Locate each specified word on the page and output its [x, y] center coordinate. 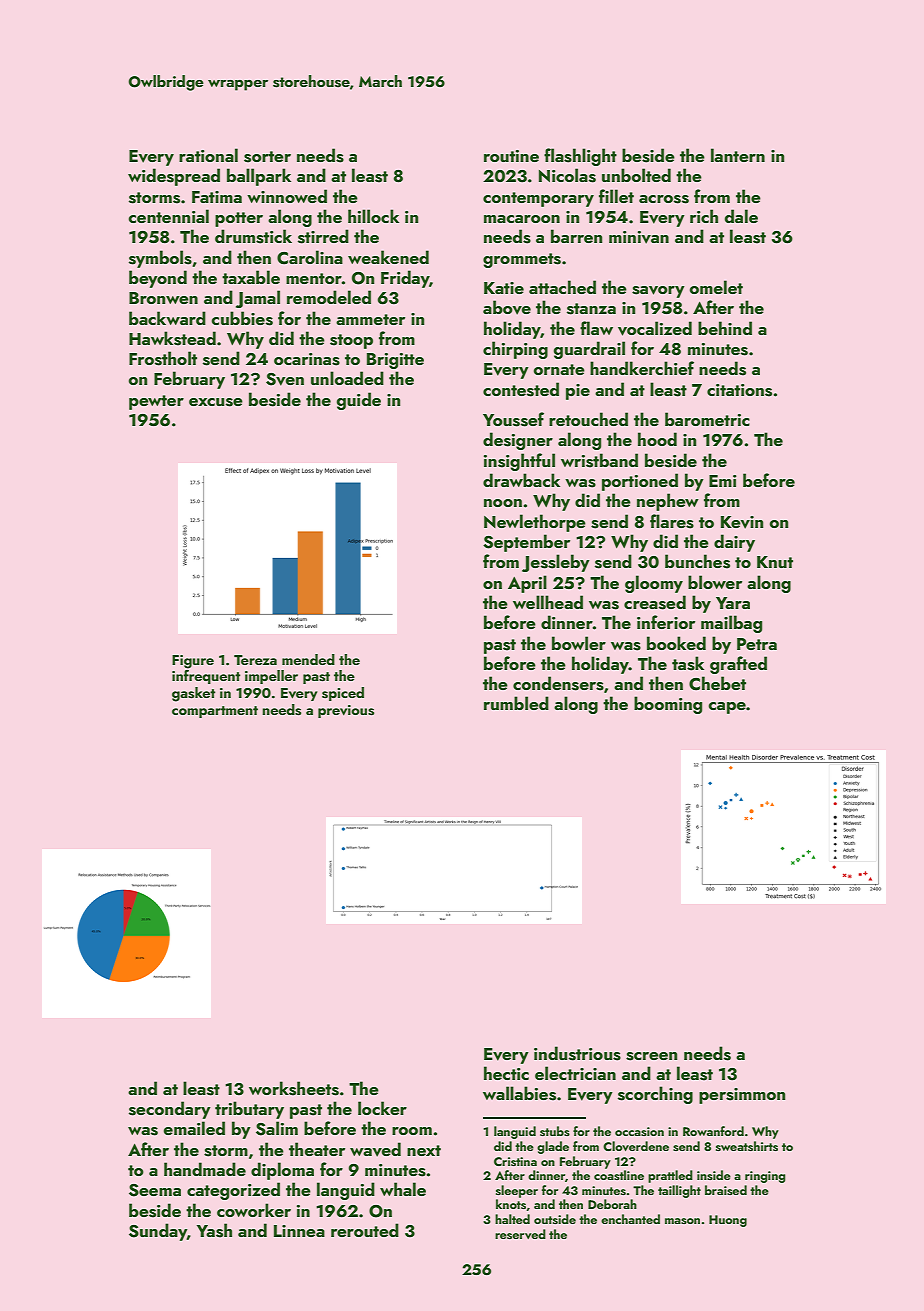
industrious [577, 1053]
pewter [156, 402]
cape [727, 708]
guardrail [589, 350]
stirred [323, 236]
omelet [716, 287]
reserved [520, 1234]
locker [382, 1108]
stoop [351, 341]
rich [704, 216]
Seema [155, 1190]
